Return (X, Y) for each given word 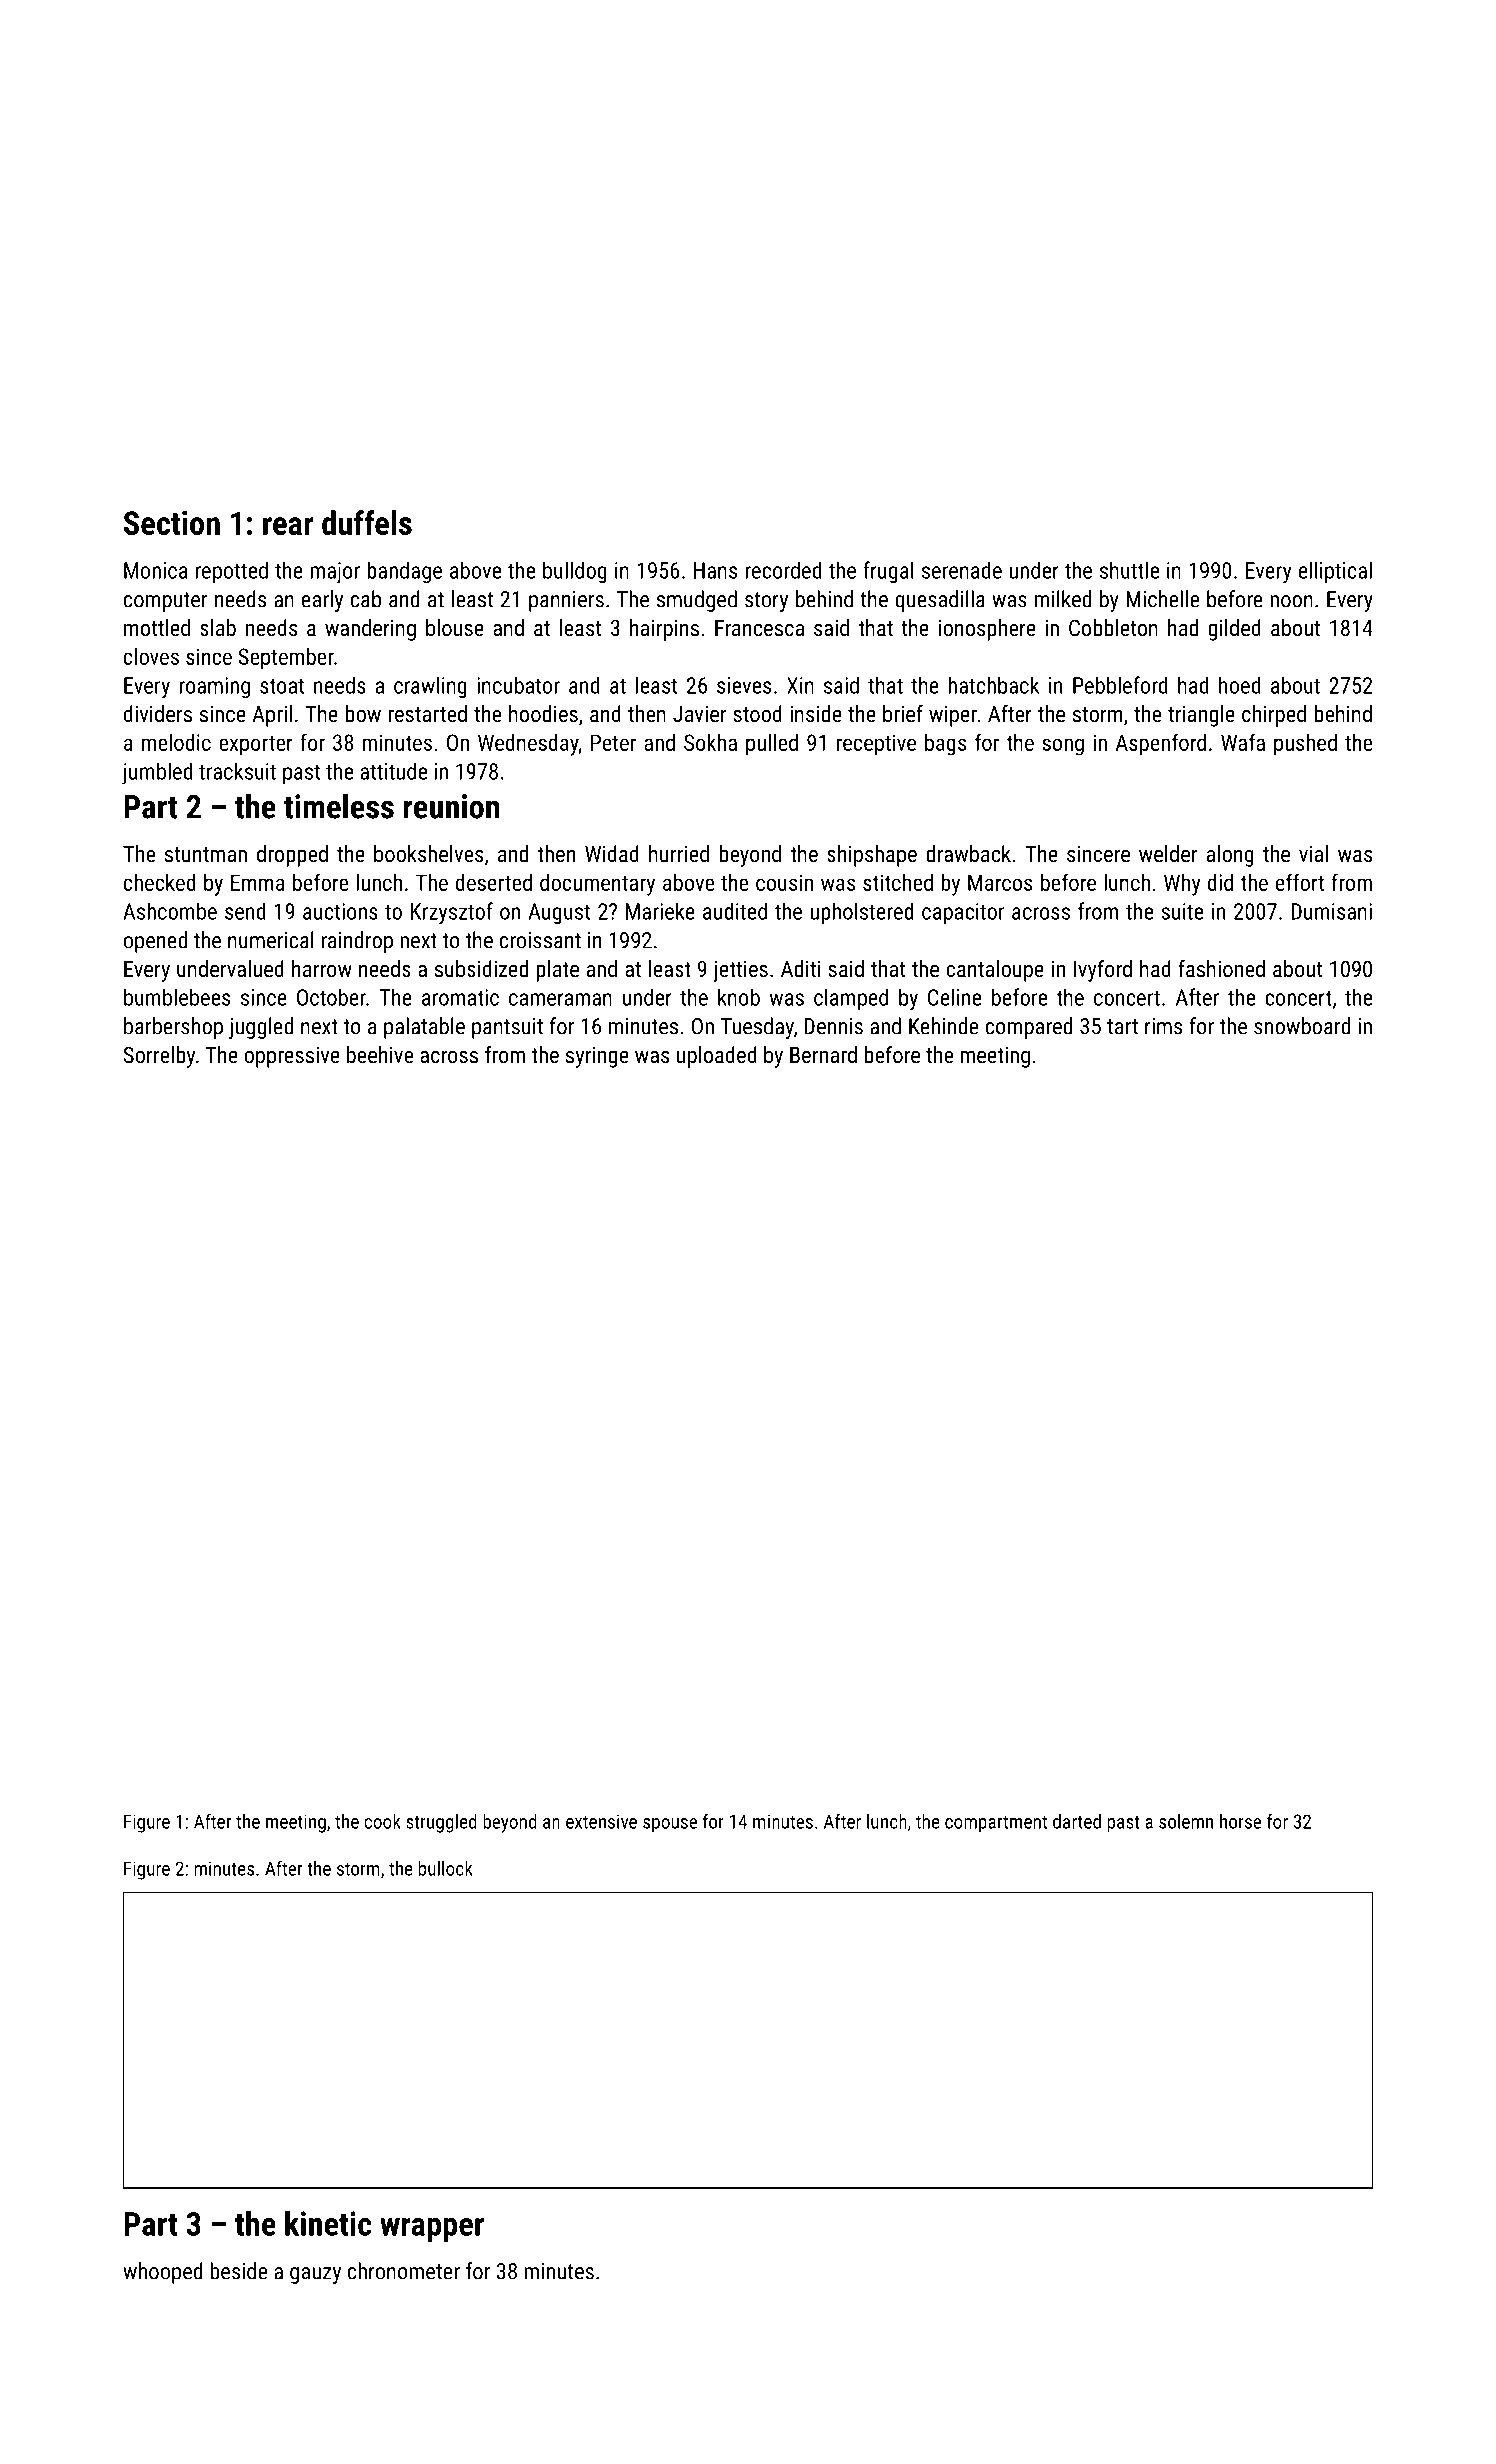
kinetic (328, 2223)
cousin (784, 882)
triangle (1201, 716)
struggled (441, 1823)
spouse (670, 1825)
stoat (282, 686)
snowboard (1302, 1026)
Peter (613, 742)
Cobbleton (1113, 627)
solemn (1186, 1821)
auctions (340, 911)
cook (382, 1821)
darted (1077, 1821)
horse (1240, 1821)
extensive (601, 1821)
